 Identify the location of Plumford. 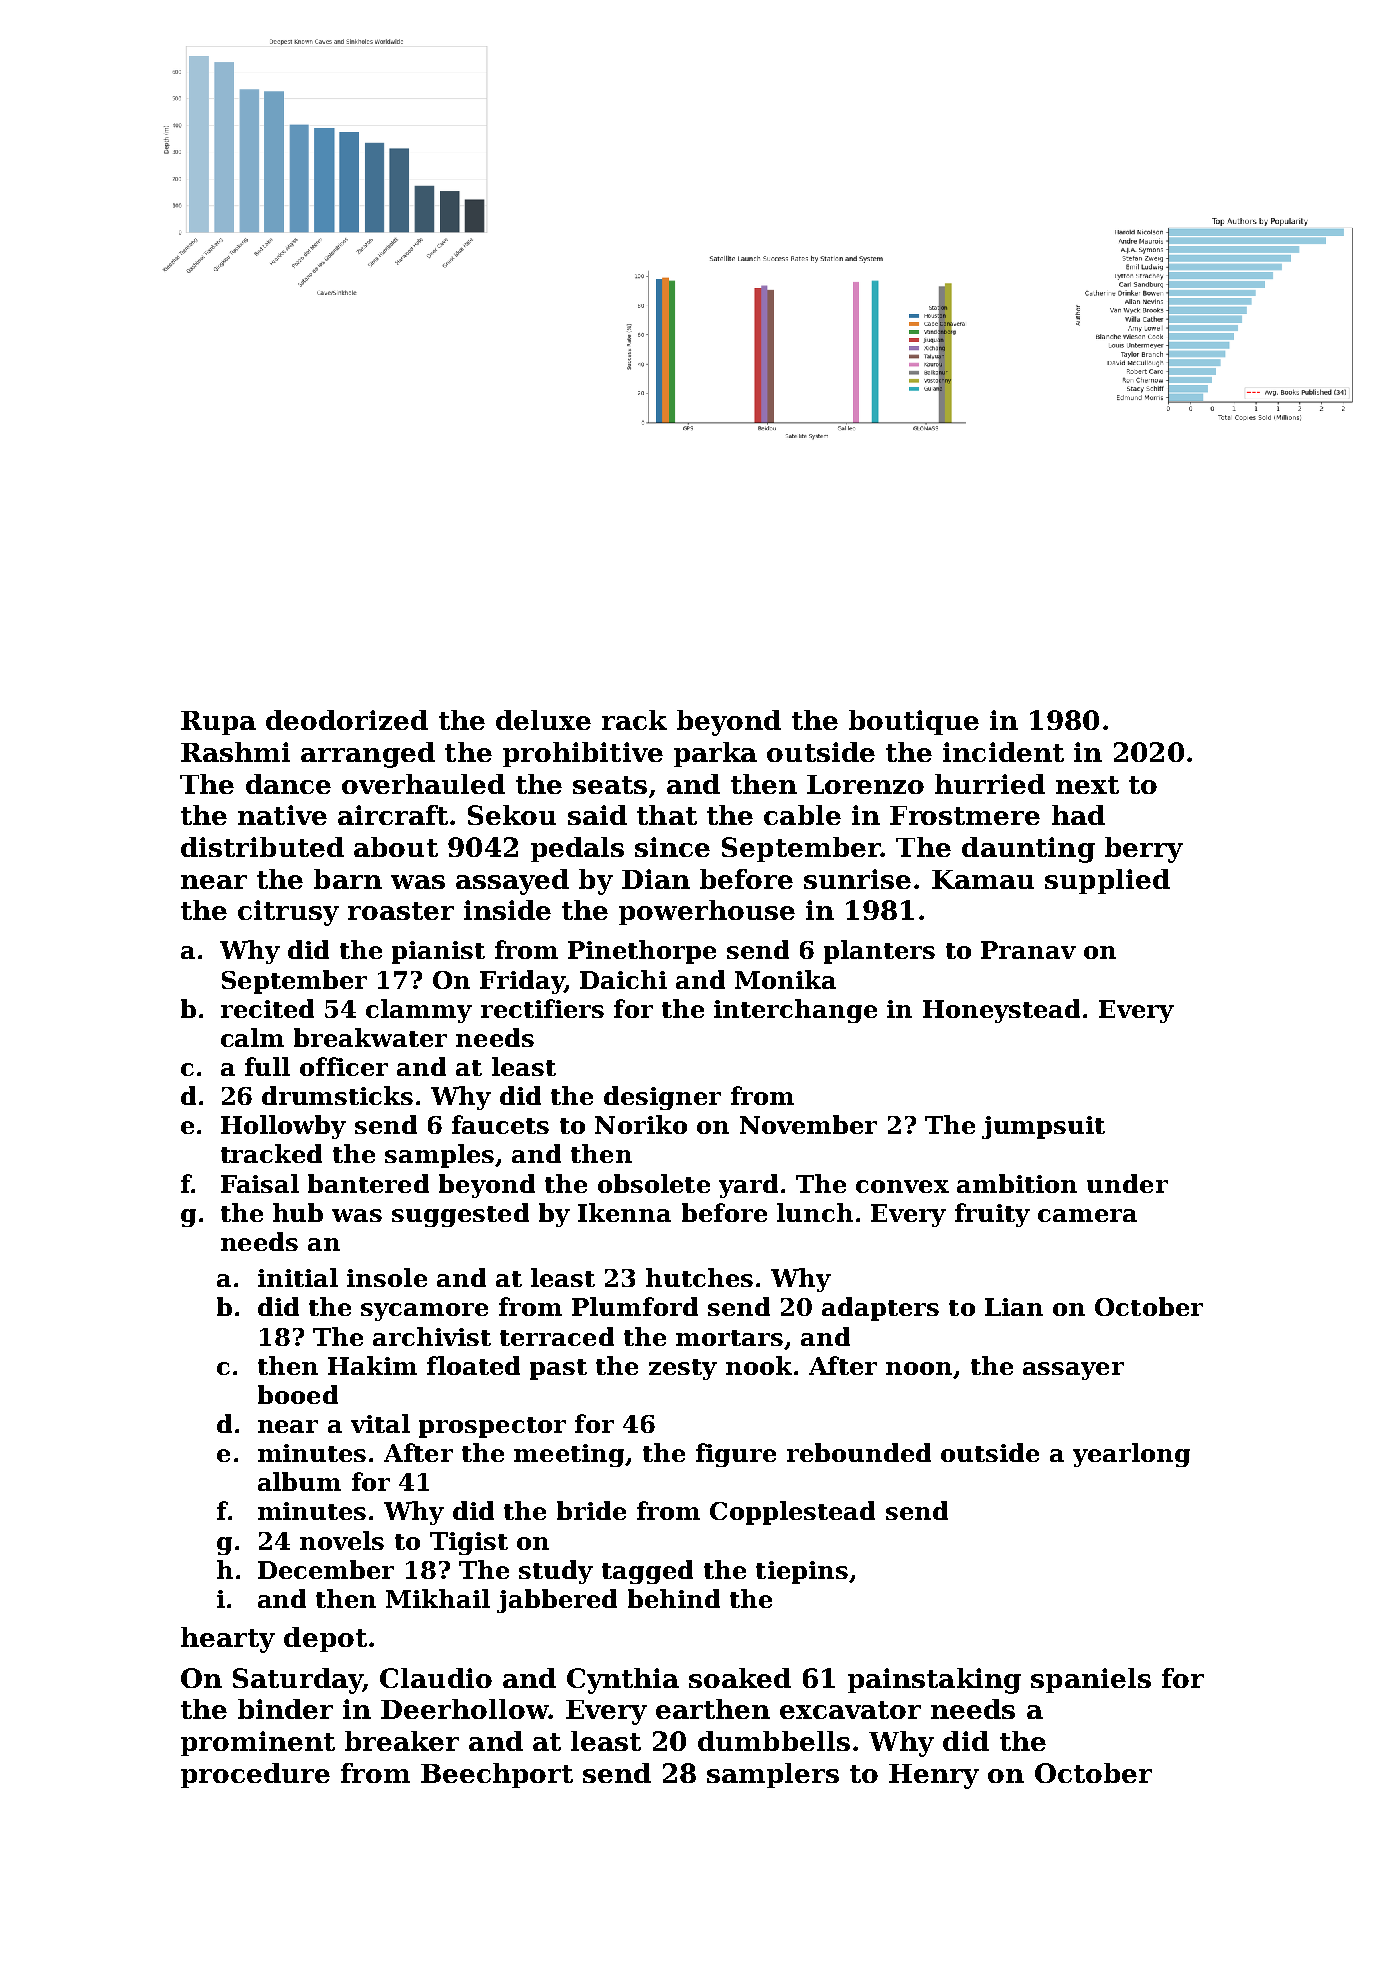
(635, 1306).
